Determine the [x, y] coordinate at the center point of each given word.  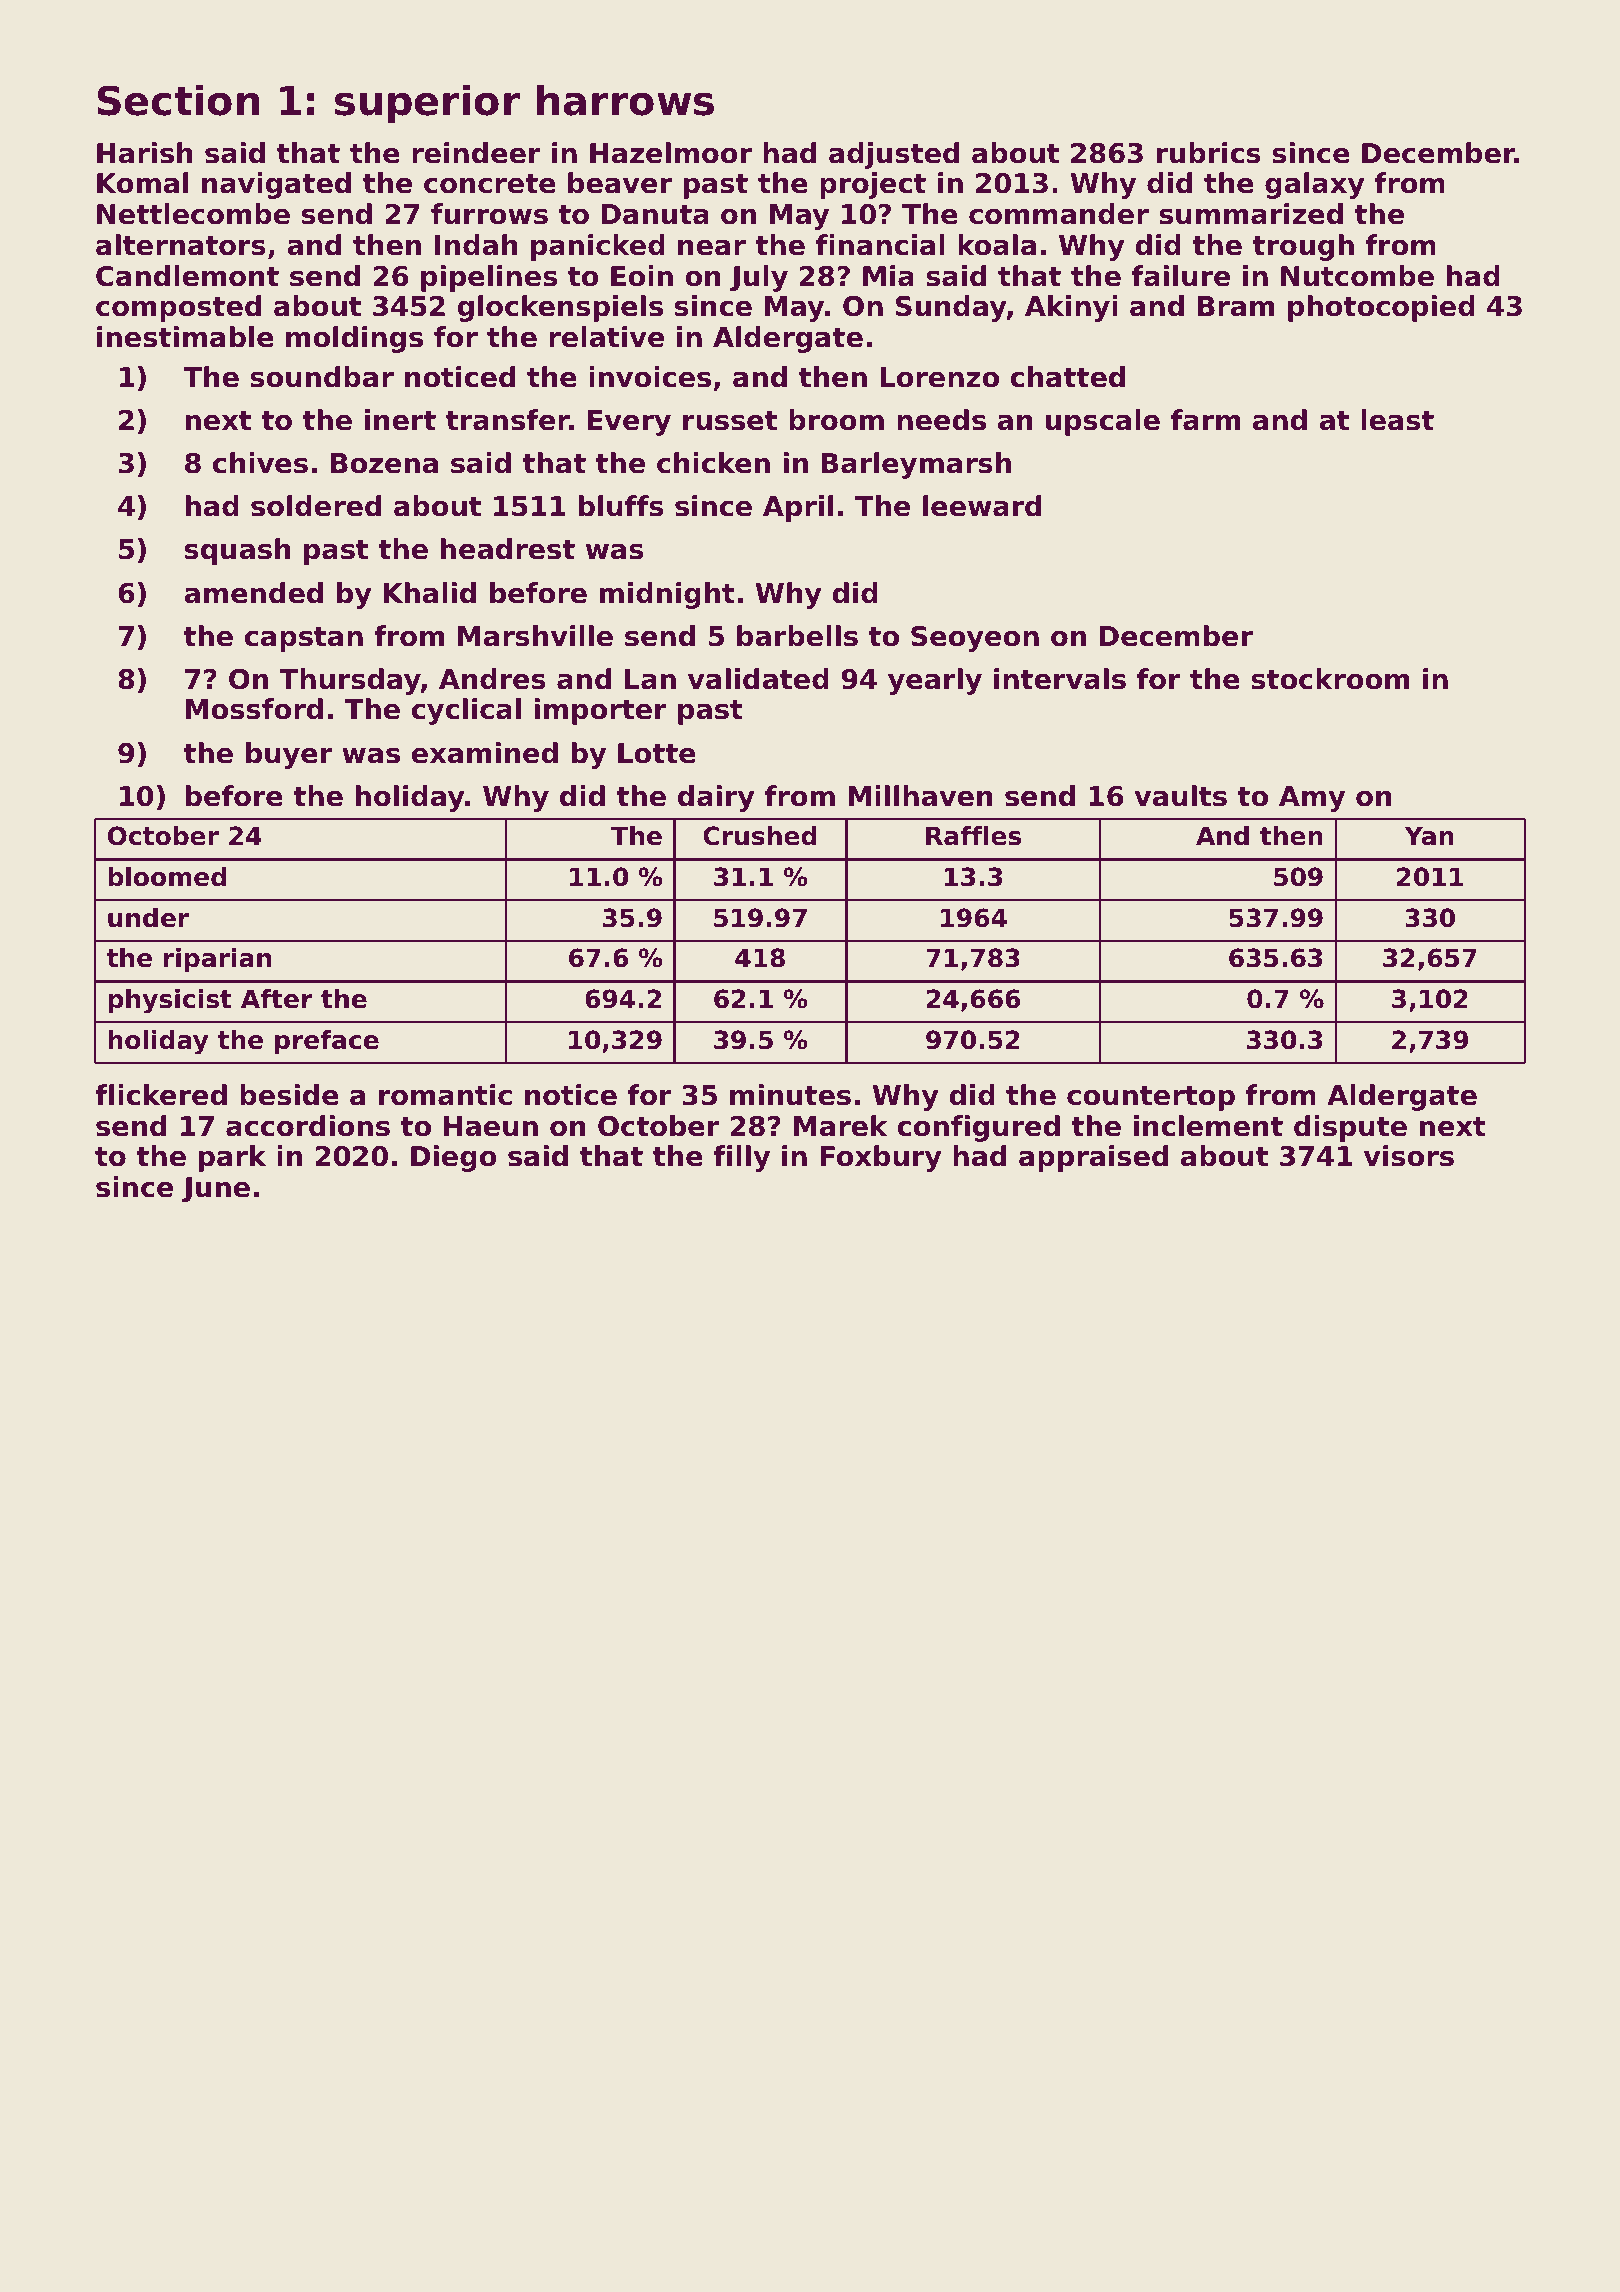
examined [485, 753]
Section [178, 100]
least [1397, 420]
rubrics [1209, 153]
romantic [445, 1095]
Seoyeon [975, 639]
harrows [625, 100]
